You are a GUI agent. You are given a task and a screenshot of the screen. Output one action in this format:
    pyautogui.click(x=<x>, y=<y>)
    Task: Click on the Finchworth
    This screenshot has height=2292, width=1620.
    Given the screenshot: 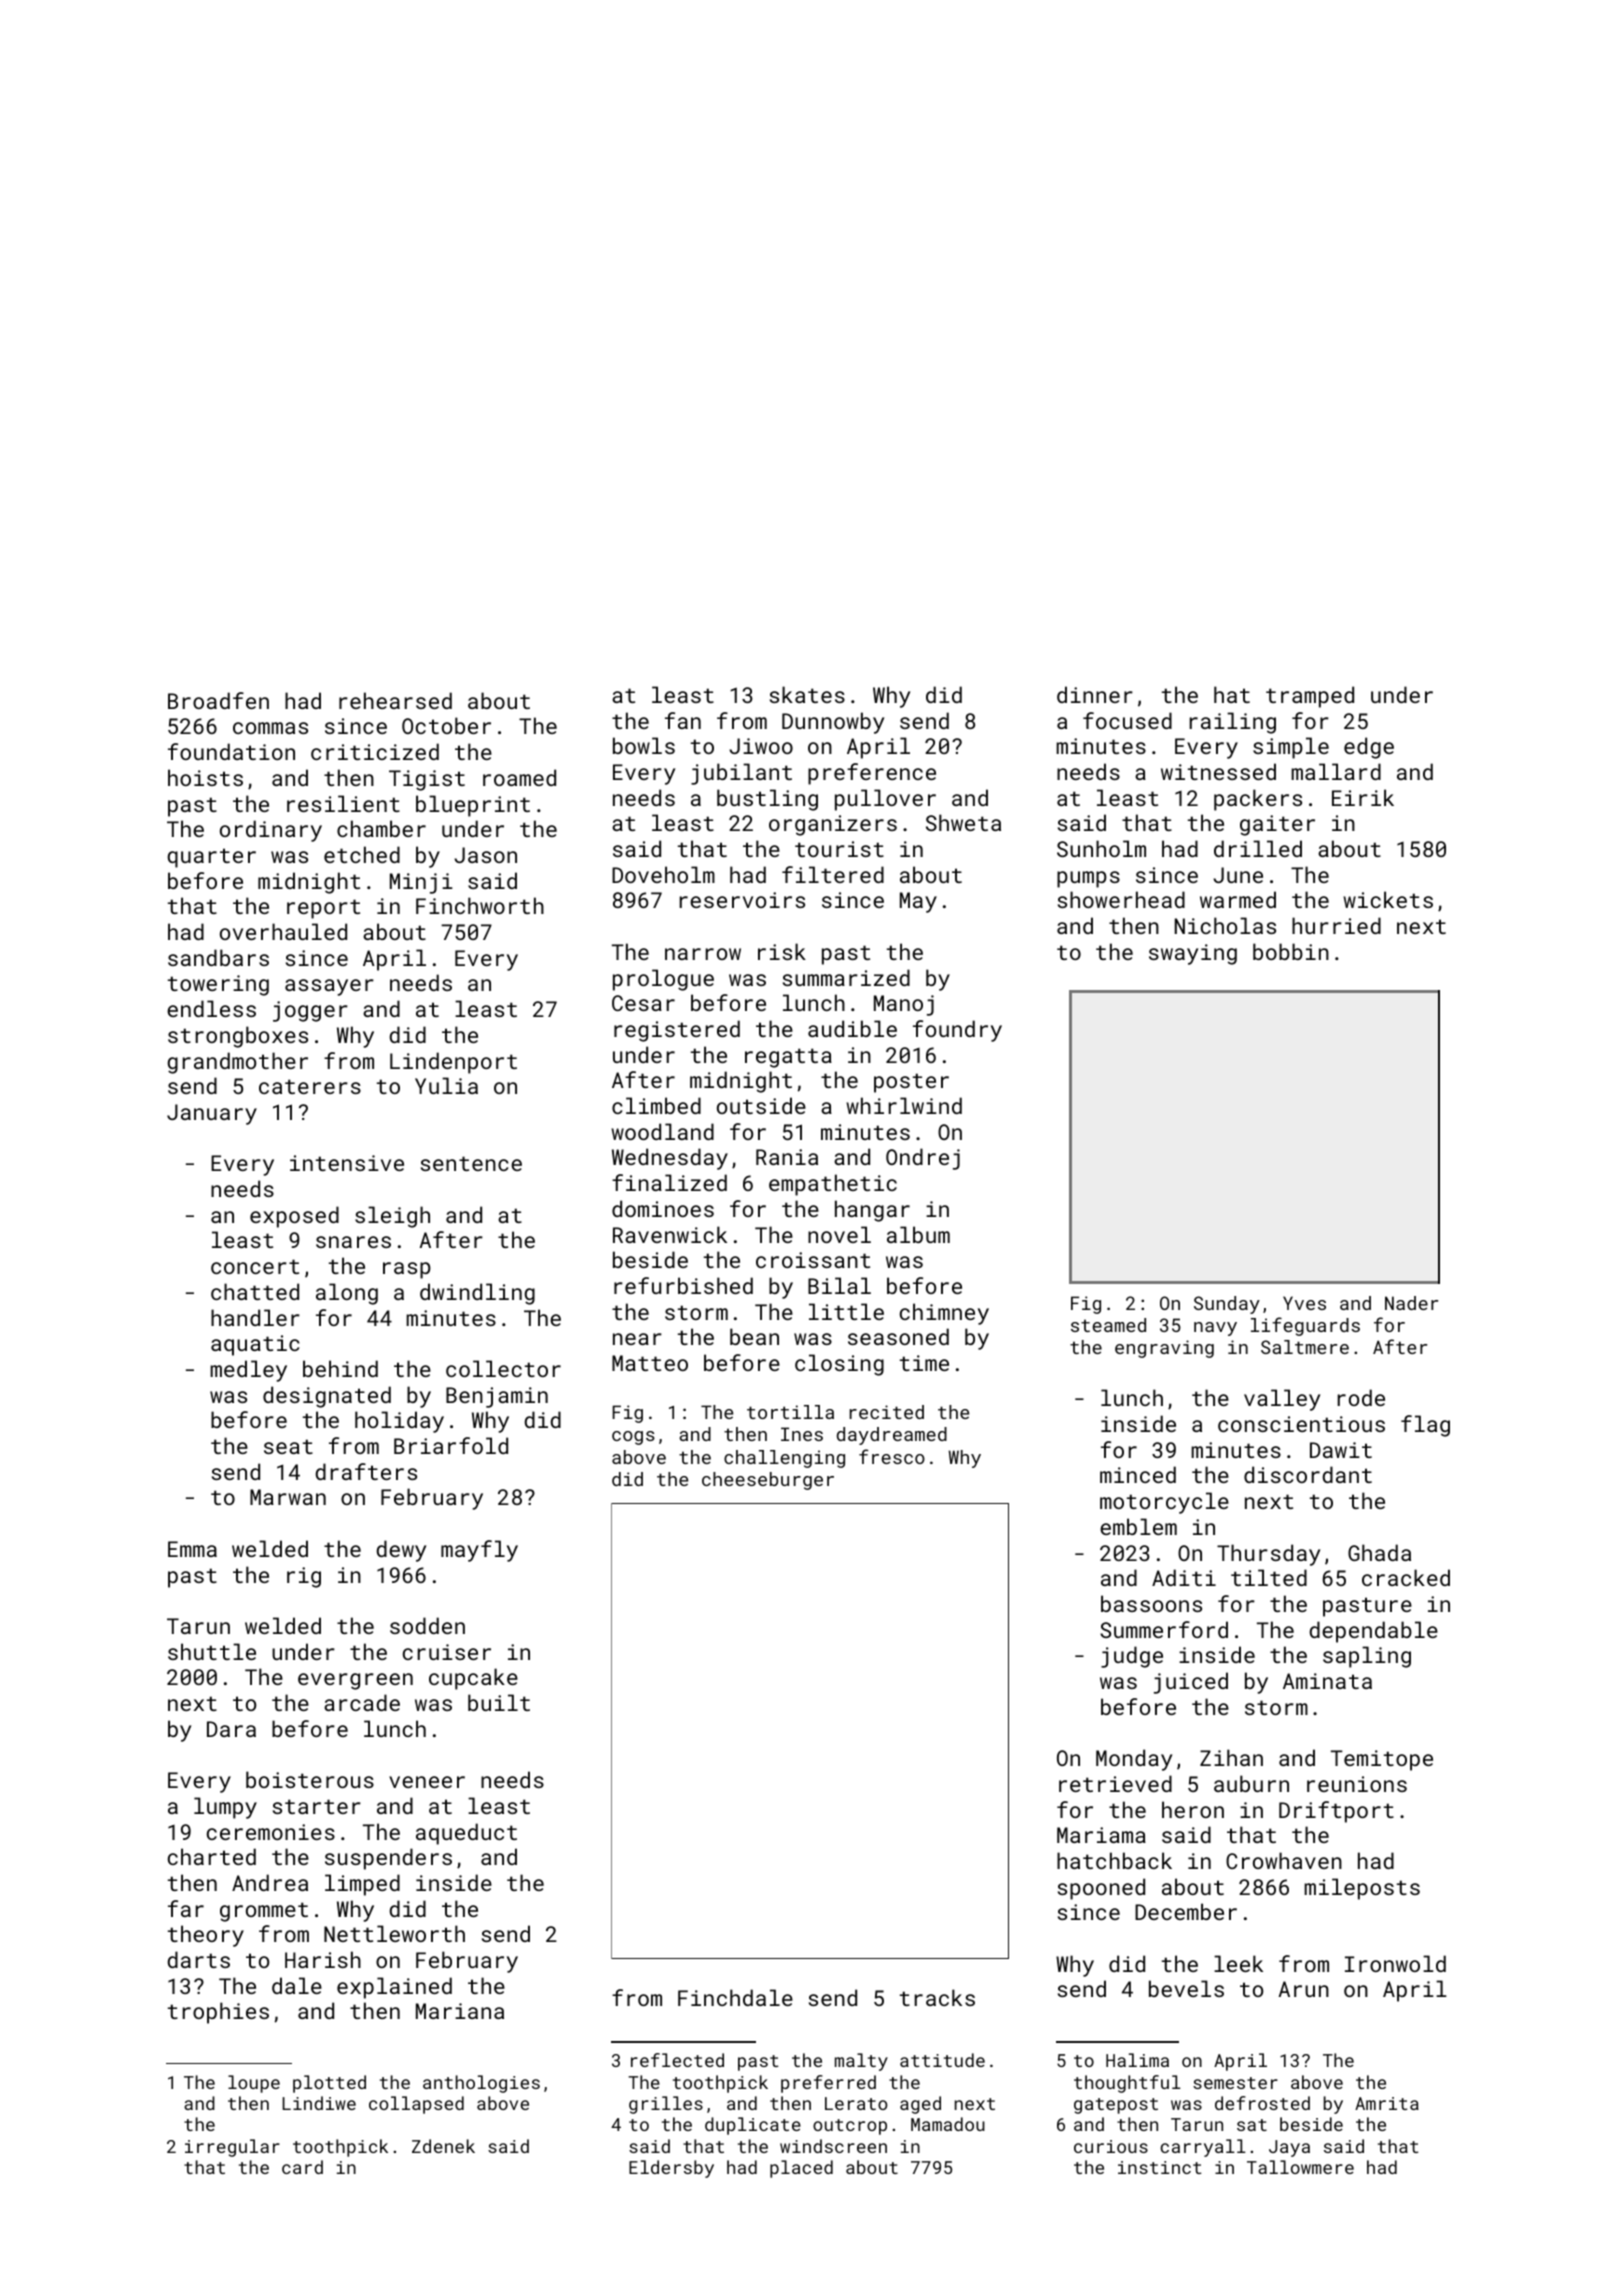 What is the action you would take?
    pyautogui.click(x=480, y=905)
